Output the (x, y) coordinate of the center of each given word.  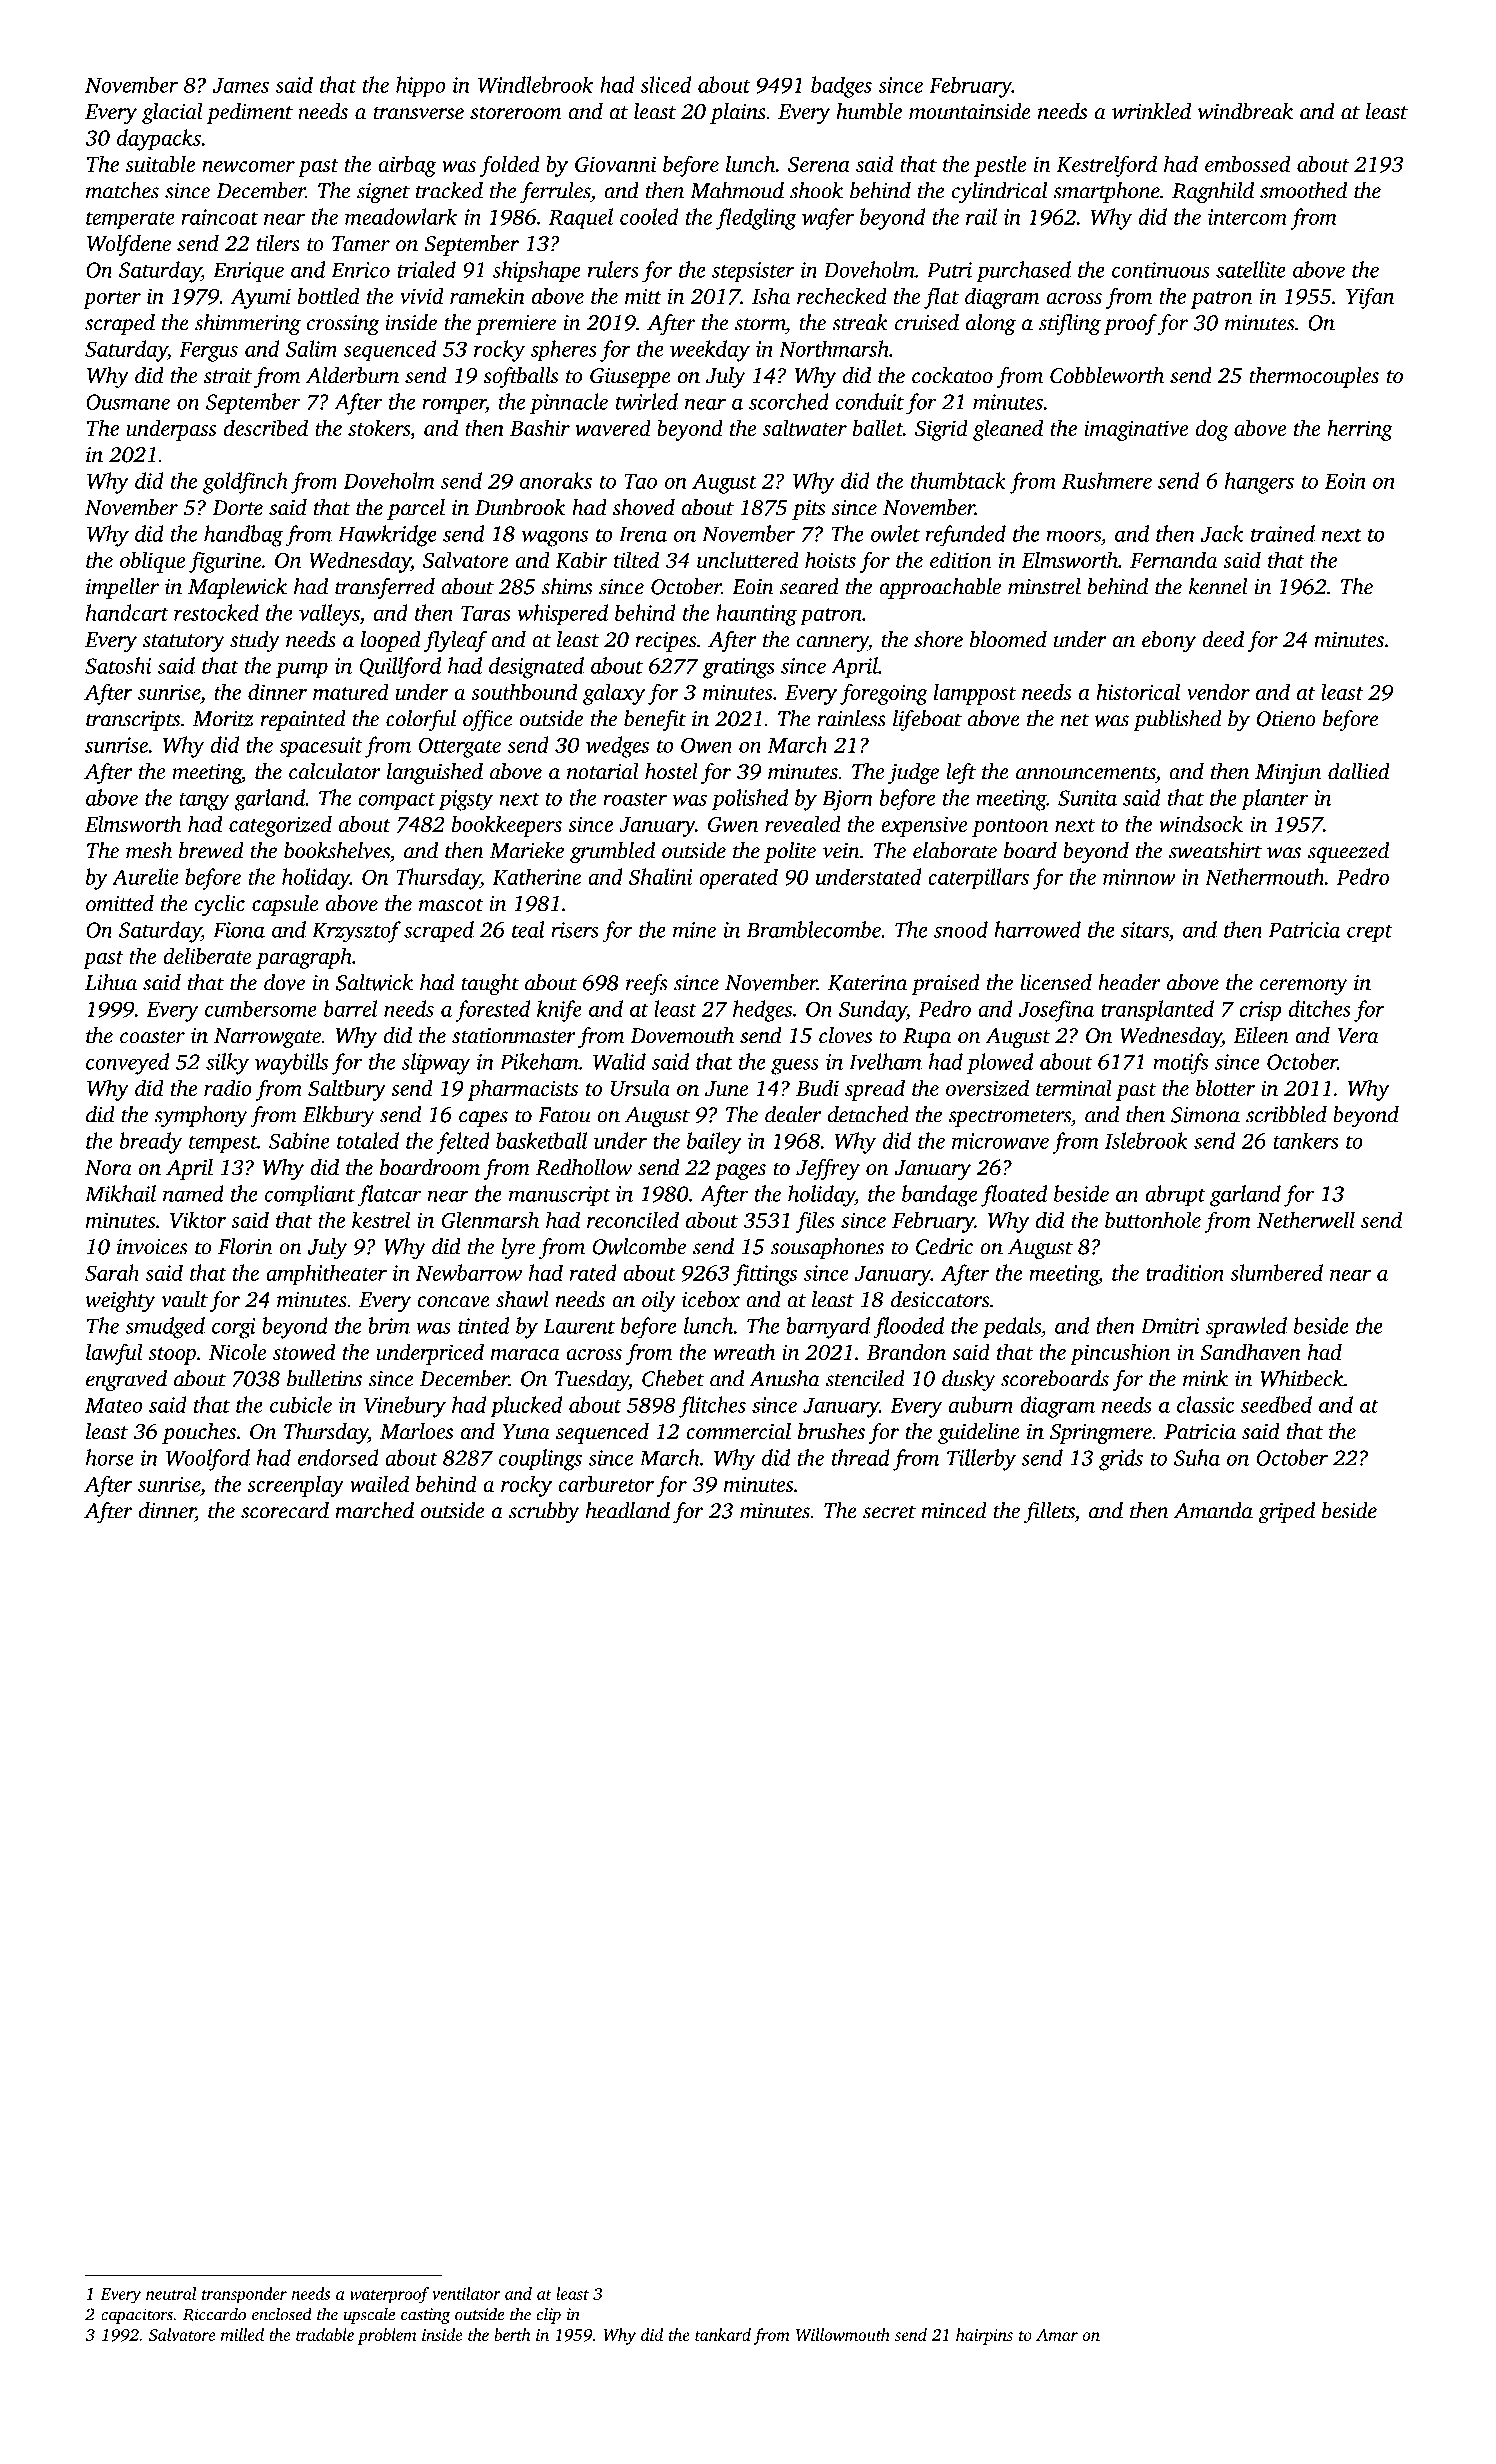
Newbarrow (469, 1272)
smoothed (1303, 190)
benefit (655, 720)
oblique (152, 562)
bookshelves (337, 850)
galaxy (614, 694)
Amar (1057, 2335)
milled (242, 2334)
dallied (1359, 771)
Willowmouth (843, 2334)
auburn (981, 1404)
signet (383, 193)
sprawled (1246, 1328)
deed (1223, 639)
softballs (520, 377)
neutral (171, 2293)
